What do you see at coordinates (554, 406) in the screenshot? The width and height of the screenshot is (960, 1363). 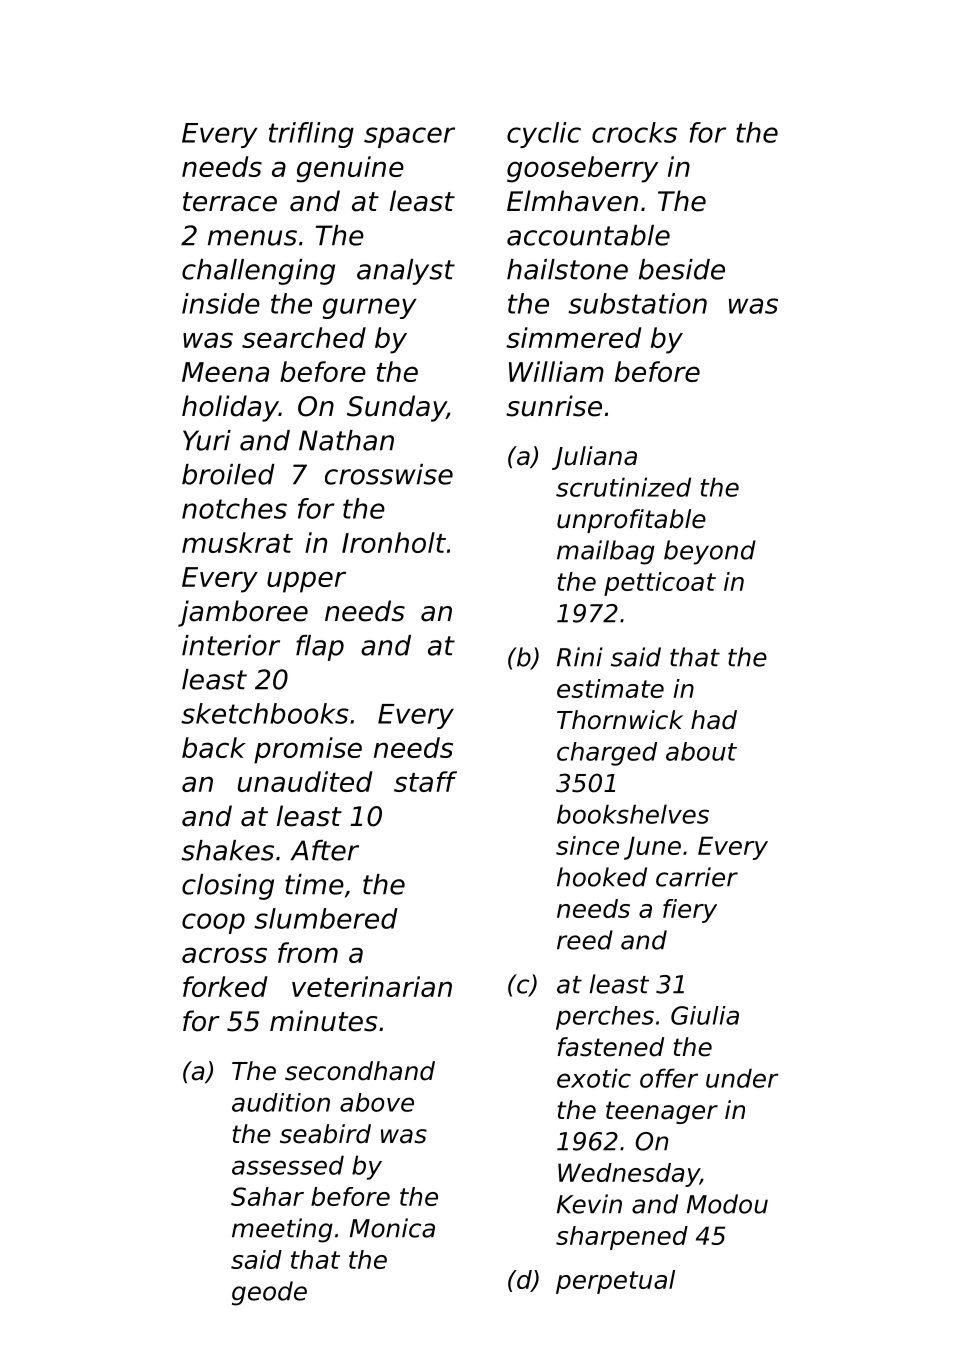 I see `sunrise` at bounding box center [554, 406].
